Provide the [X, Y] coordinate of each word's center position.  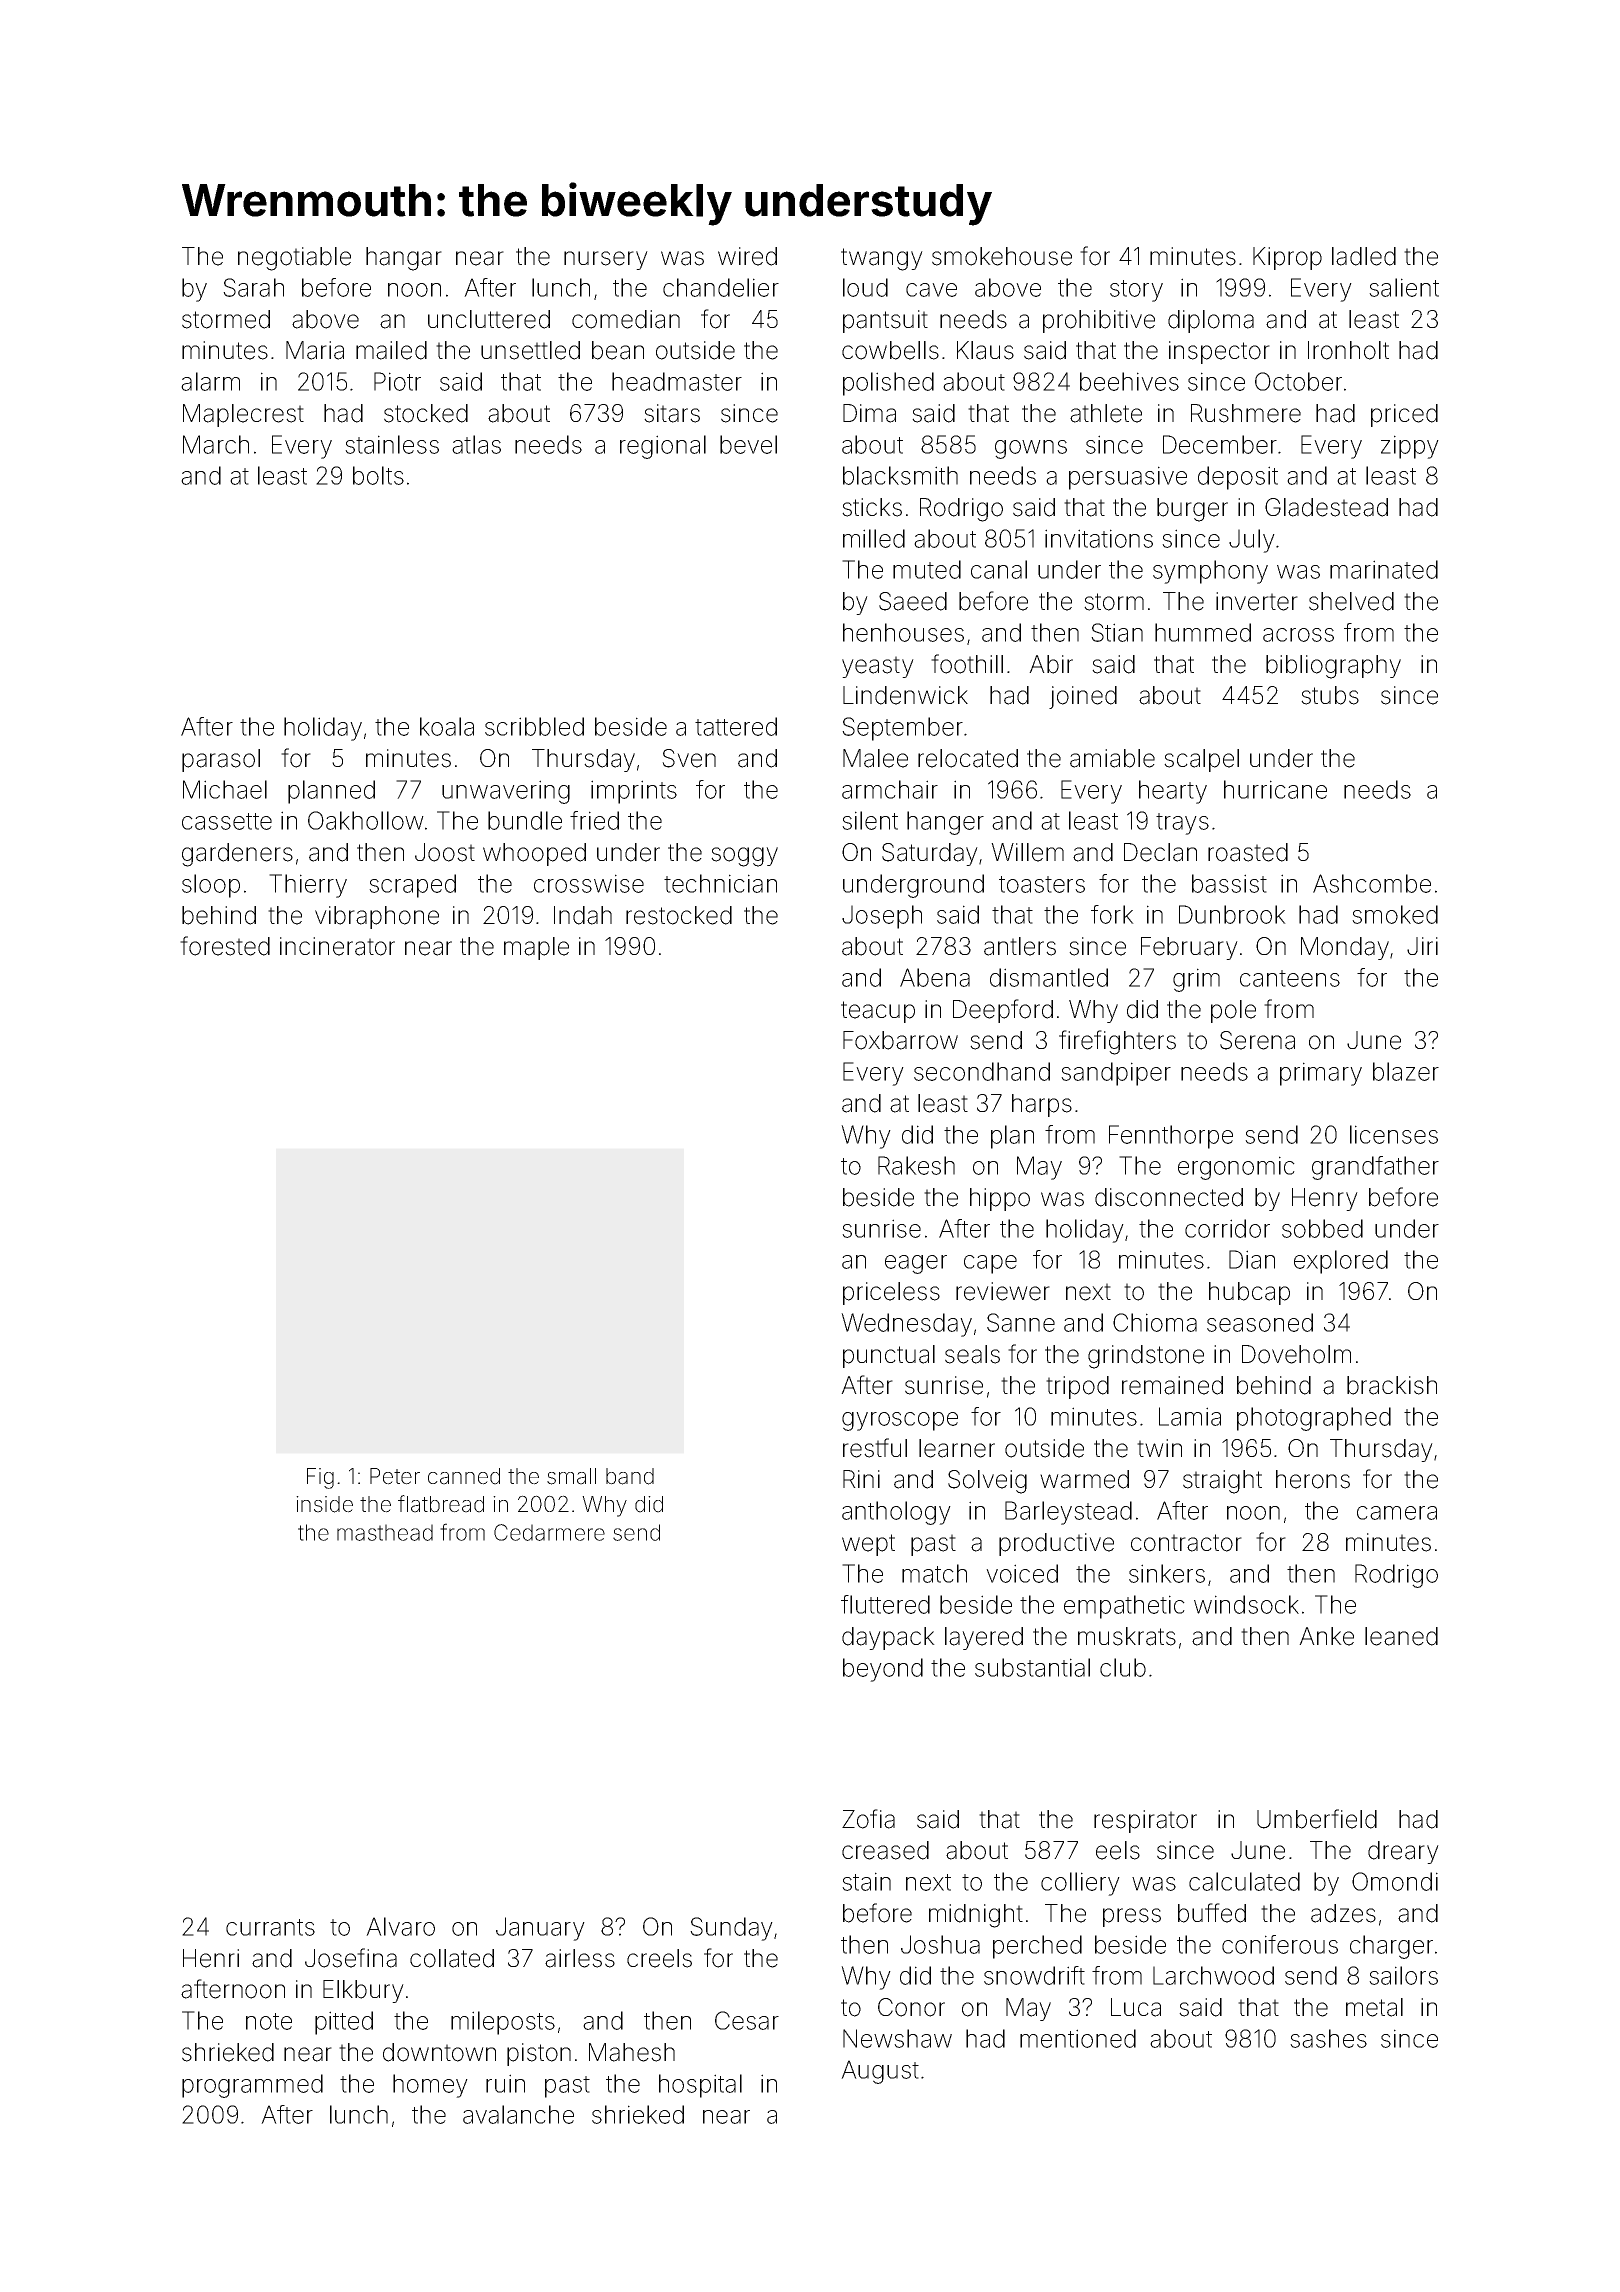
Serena [1257, 1040]
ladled [1364, 256]
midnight [976, 1916]
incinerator [337, 946]
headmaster [677, 381]
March [216, 444]
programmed [252, 2086]
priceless [891, 1293]
